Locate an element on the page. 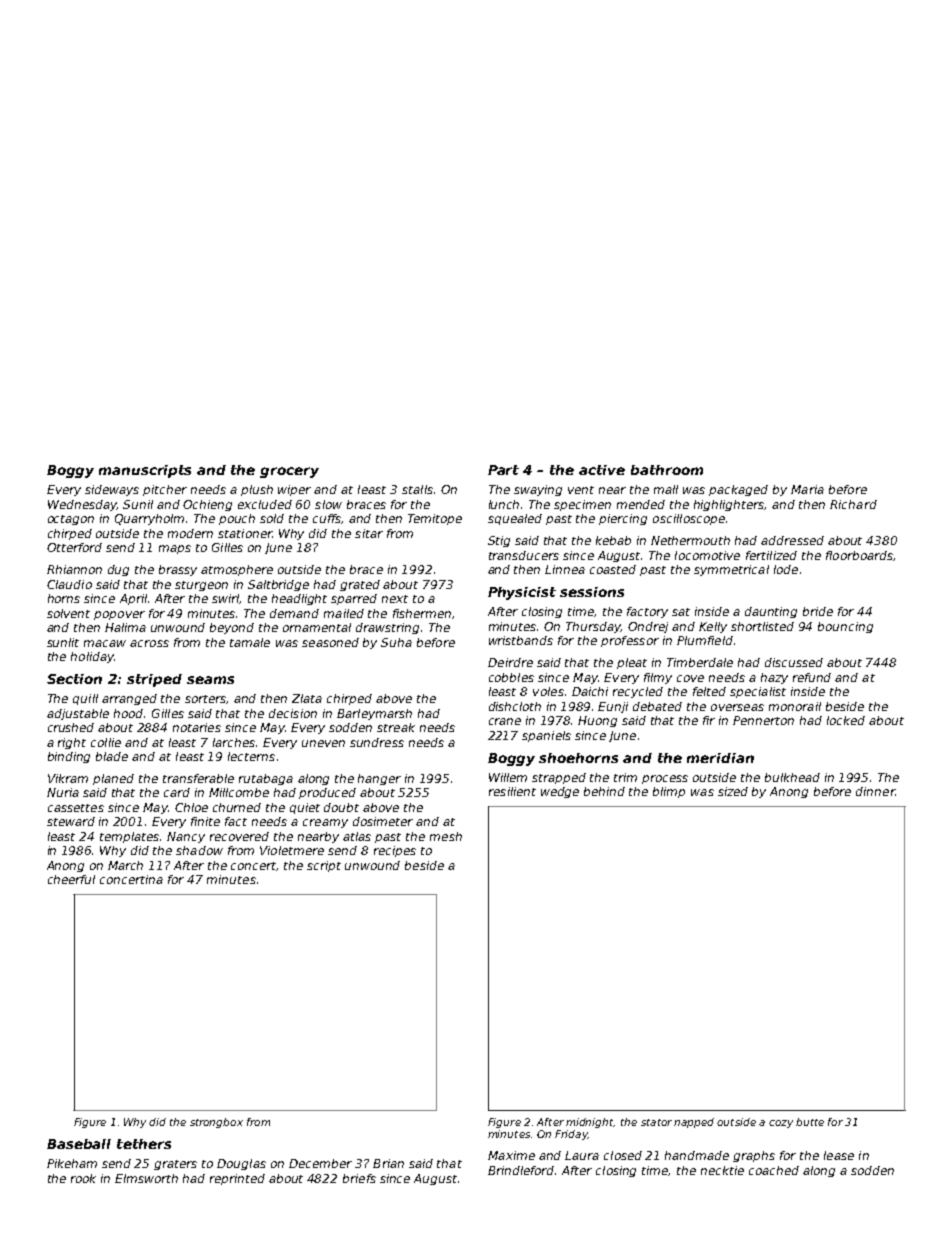 The height and width of the image is (1233, 952). refund is located at coordinates (812, 677).
